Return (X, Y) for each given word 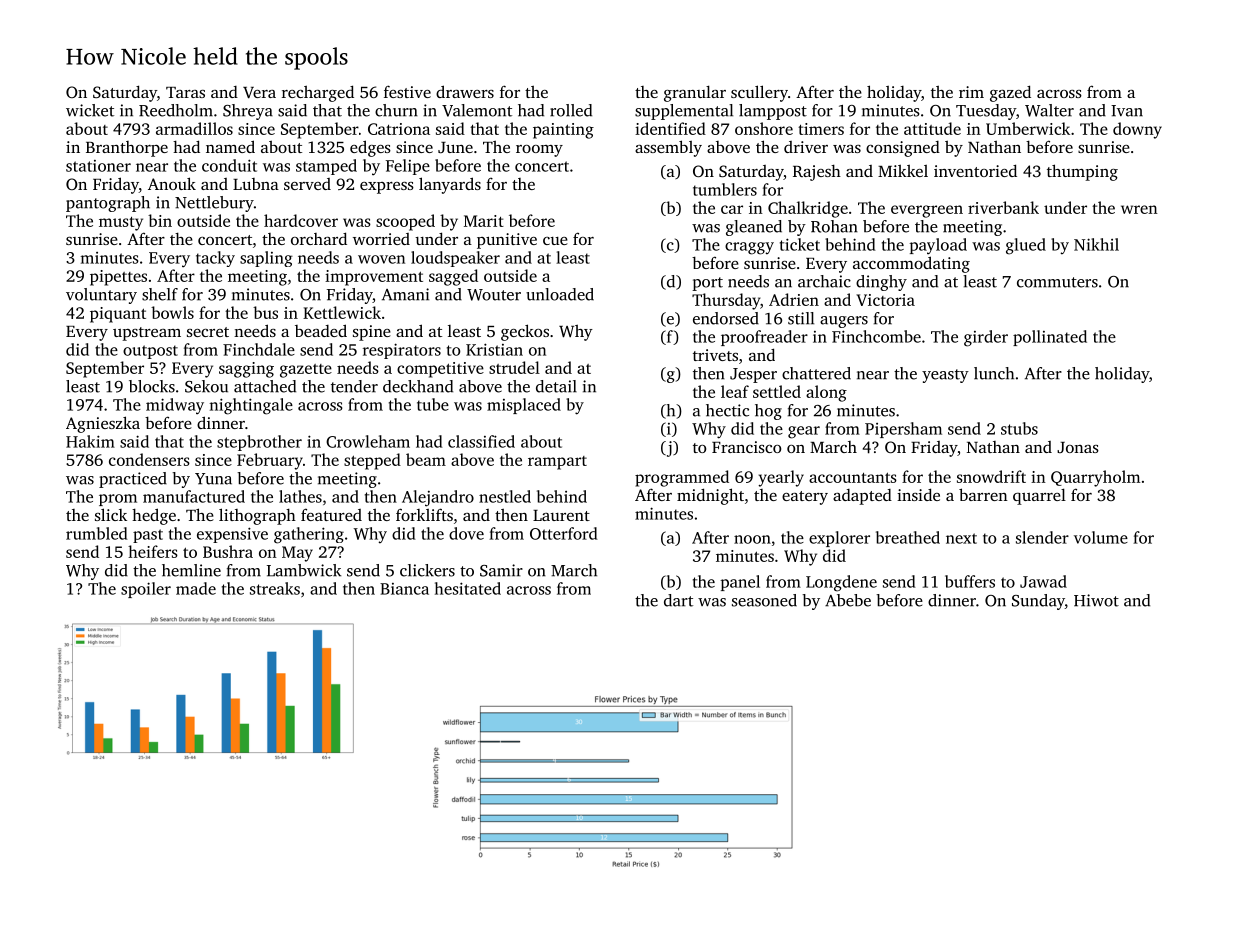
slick (111, 514)
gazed (1010, 93)
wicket (90, 110)
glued (1026, 246)
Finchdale (259, 349)
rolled (571, 110)
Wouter (494, 295)
